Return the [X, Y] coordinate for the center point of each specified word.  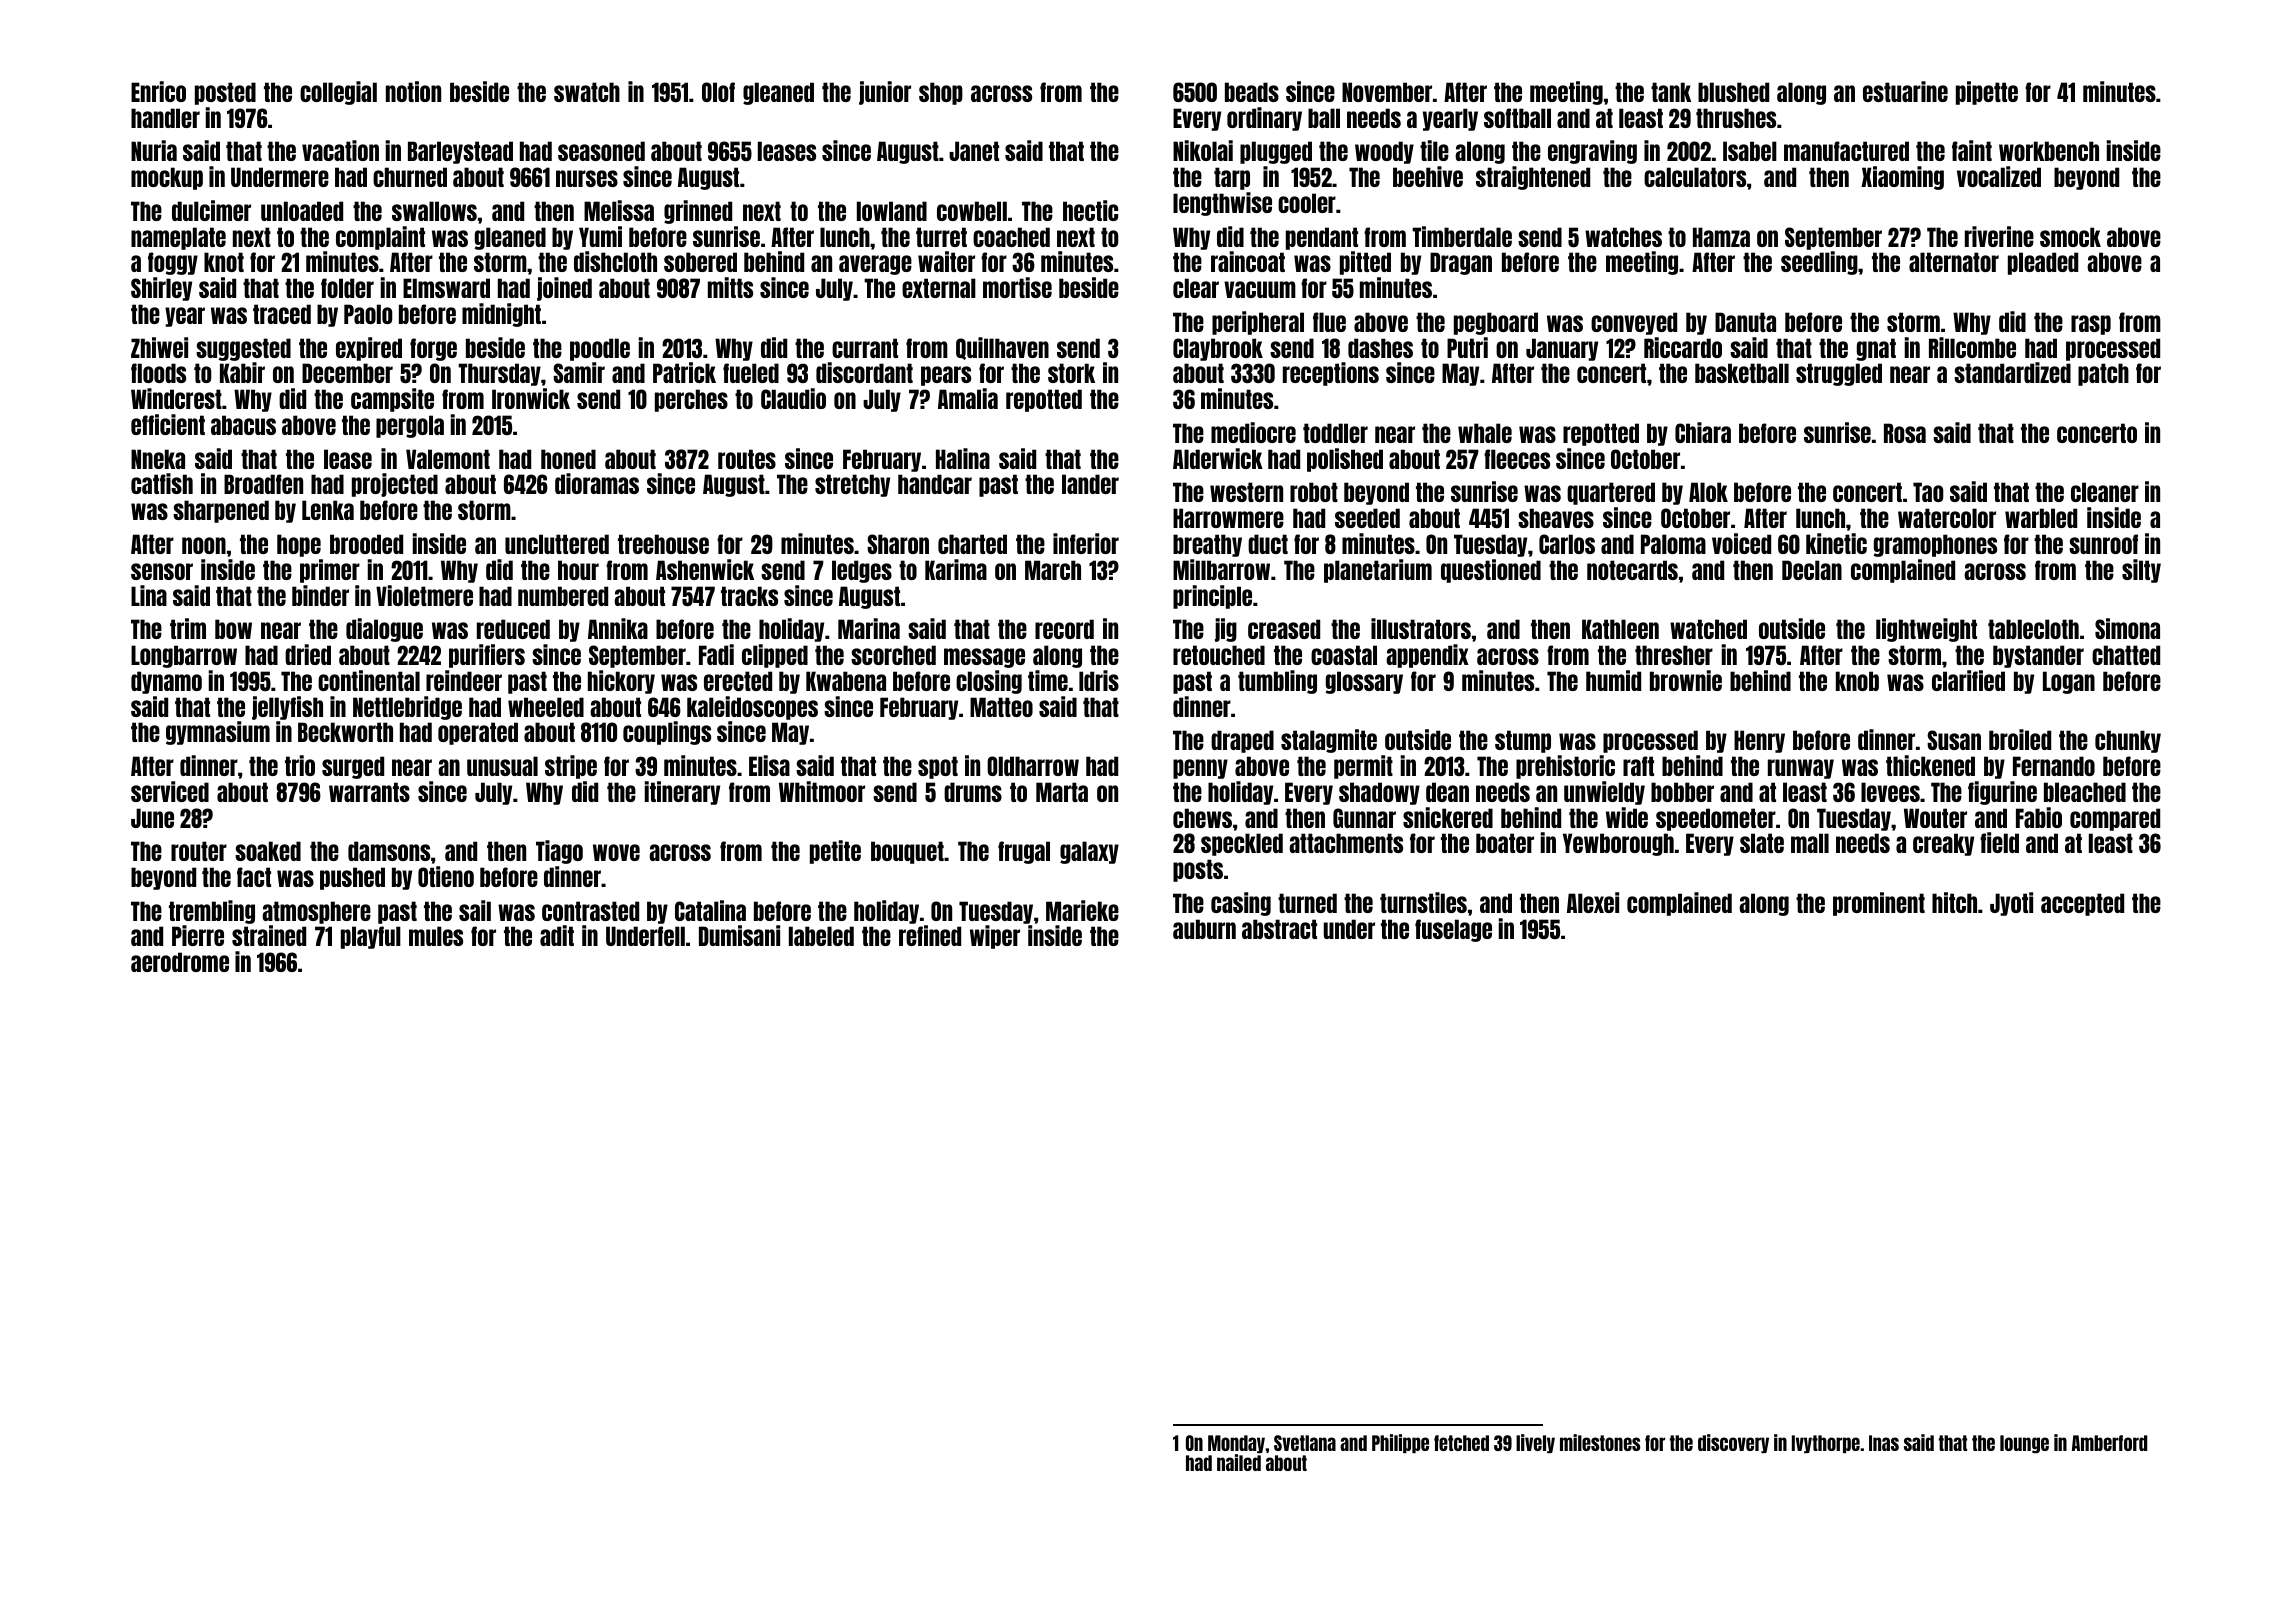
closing [989, 682]
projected [395, 485]
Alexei [1593, 902]
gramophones [1935, 545]
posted [225, 93]
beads [1252, 92]
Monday [1237, 1444]
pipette [1987, 93]
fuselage [1453, 930]
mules [436, 936]
